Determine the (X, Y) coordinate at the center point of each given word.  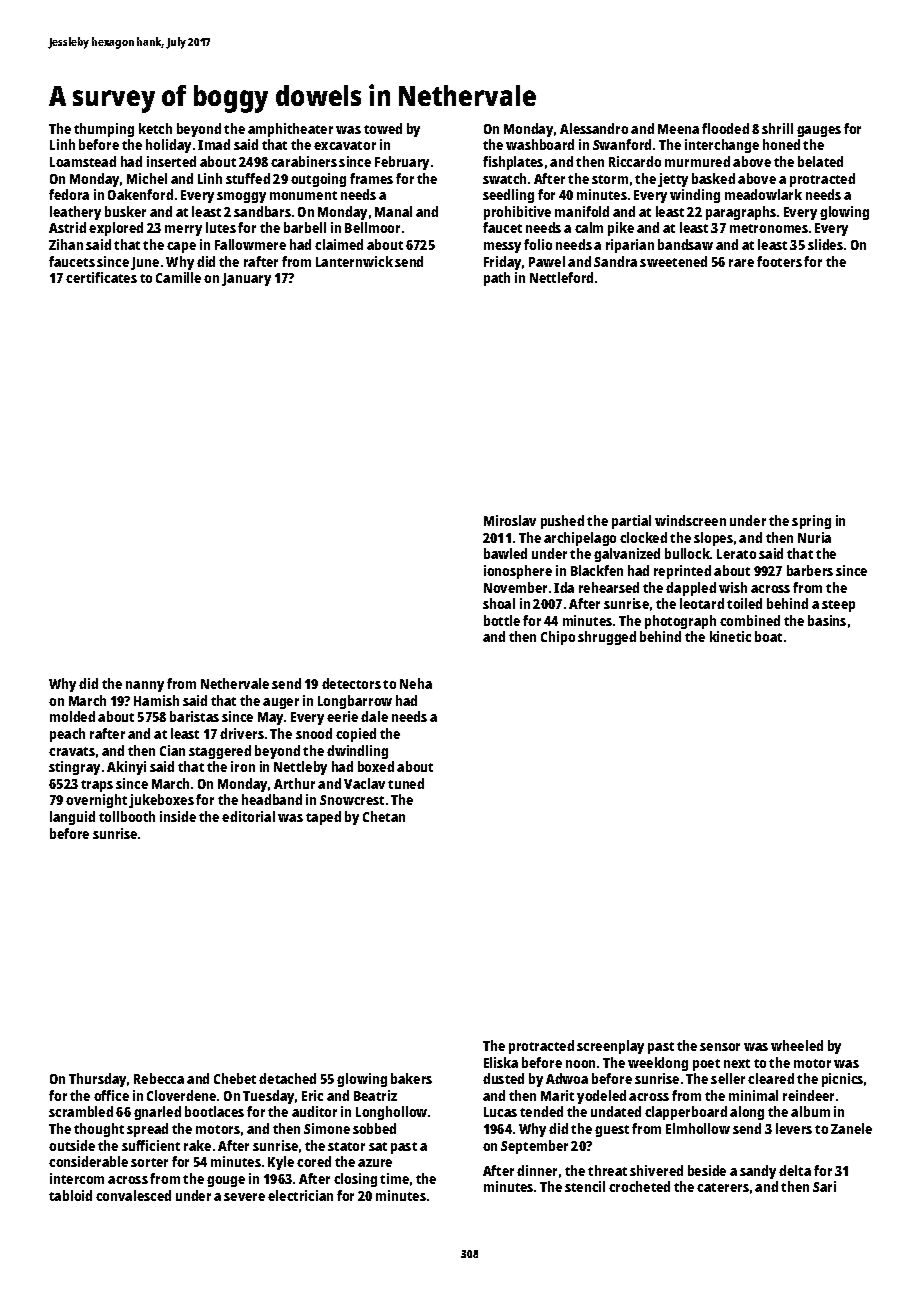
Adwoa (567, 1078)
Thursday (97, 1080)
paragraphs (741, 213)
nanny (145, 686)
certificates (101, 277)
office (111, 1095)
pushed (562, 522)
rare (741, 263)
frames (371, 178)
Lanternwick (354, 261)
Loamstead (83, 161)
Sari (824, 1186)
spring (811, 522)
